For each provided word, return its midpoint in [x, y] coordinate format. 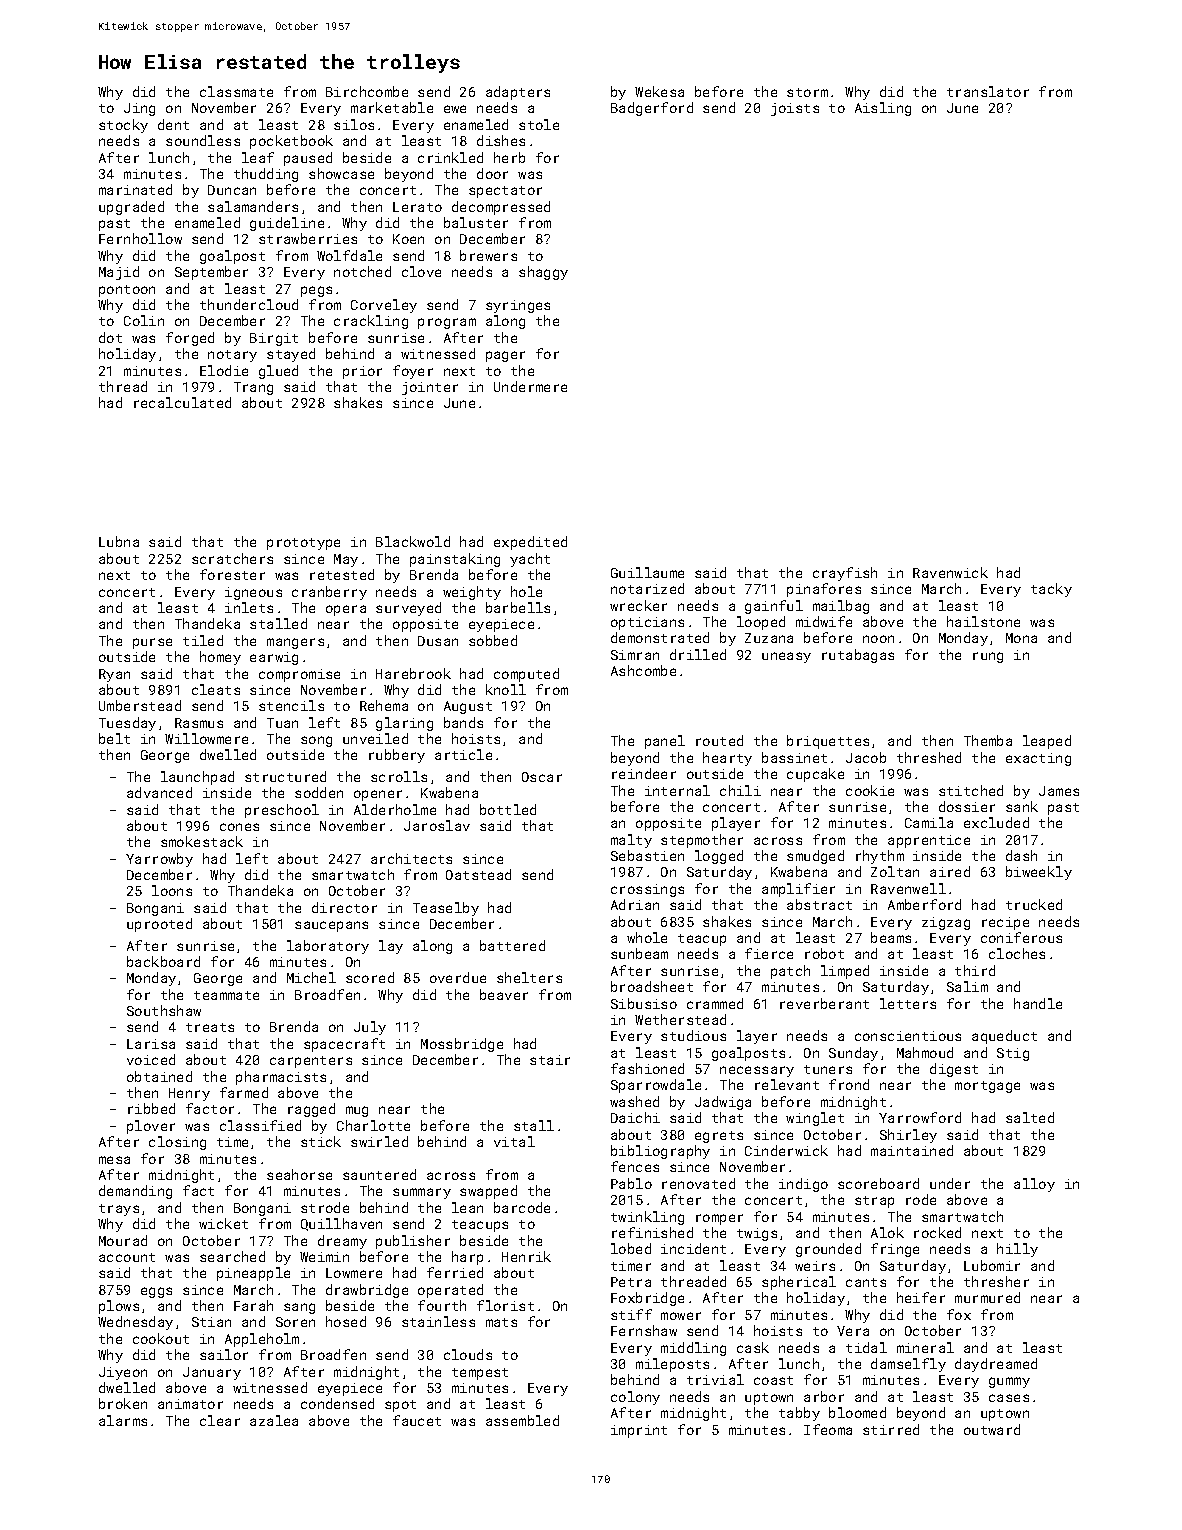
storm [807, 92]
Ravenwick [950, 572]
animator [190, 1404]
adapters [518, 93]
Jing [139, 109]
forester [232, 574]
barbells [518, 607]
